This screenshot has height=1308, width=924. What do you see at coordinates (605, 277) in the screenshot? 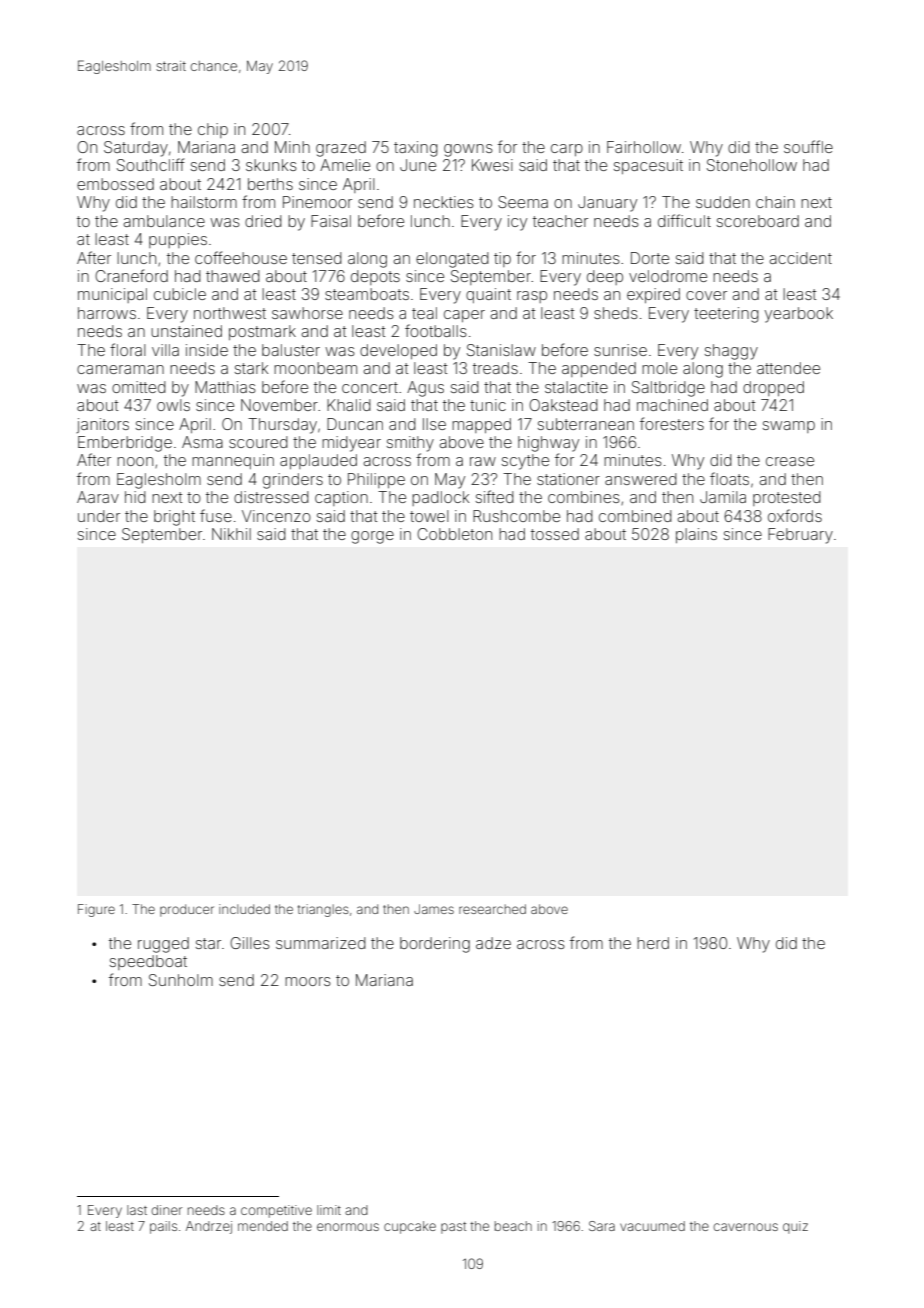
I see `deep` at bounding box center [605, 277].
